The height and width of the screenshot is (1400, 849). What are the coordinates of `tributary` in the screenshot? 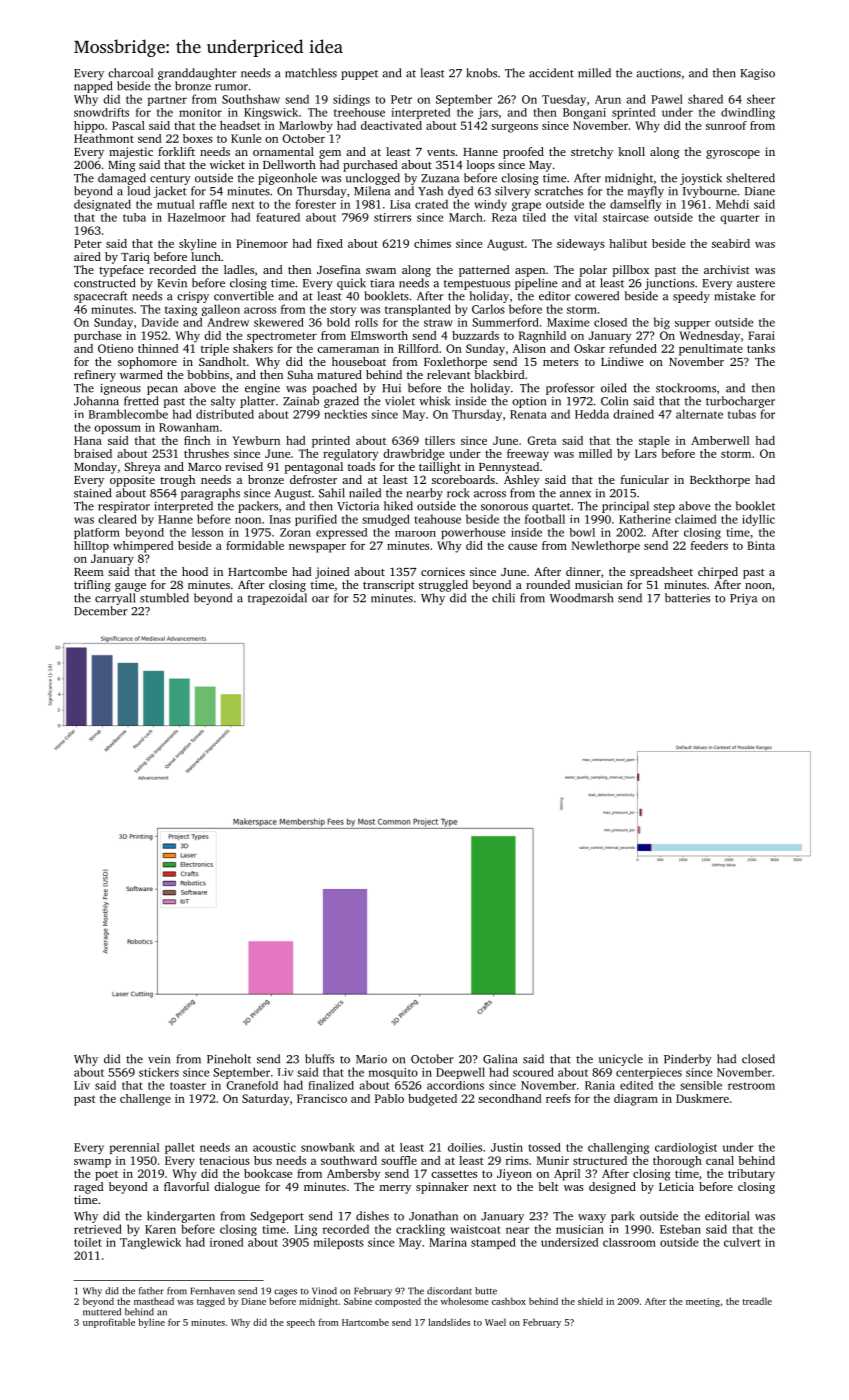 It's located at (751, 1175).
